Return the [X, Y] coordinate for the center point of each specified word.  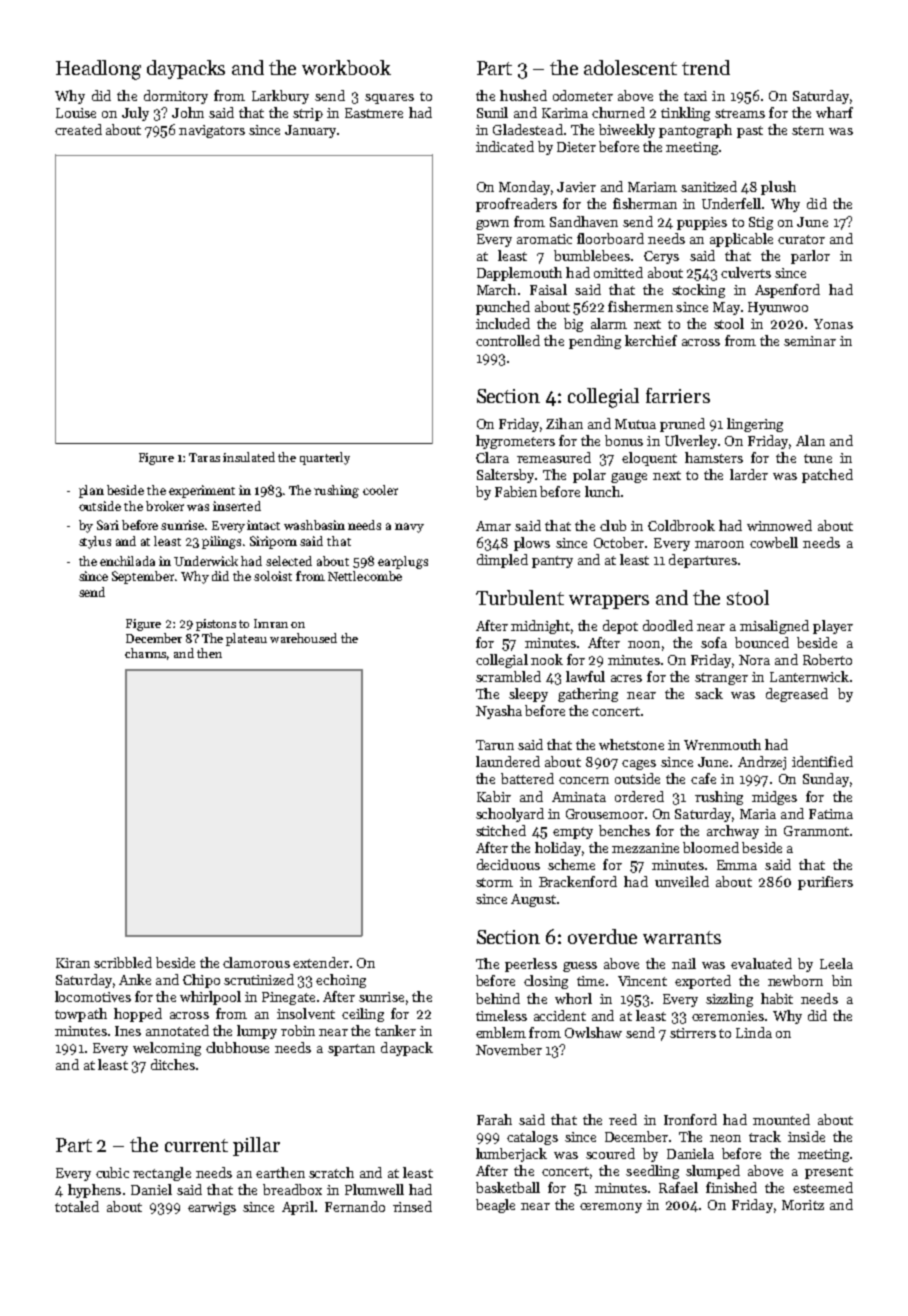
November [509, 1049]
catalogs [532, 1138]
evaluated [761, 963]
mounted [781, 1119]
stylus [95, 542]
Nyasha [499, 712]
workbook [346, 67]
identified [822, 761]
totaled [77, 1206]
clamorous [256, 962]
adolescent [630, 67]
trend [706, 67]
